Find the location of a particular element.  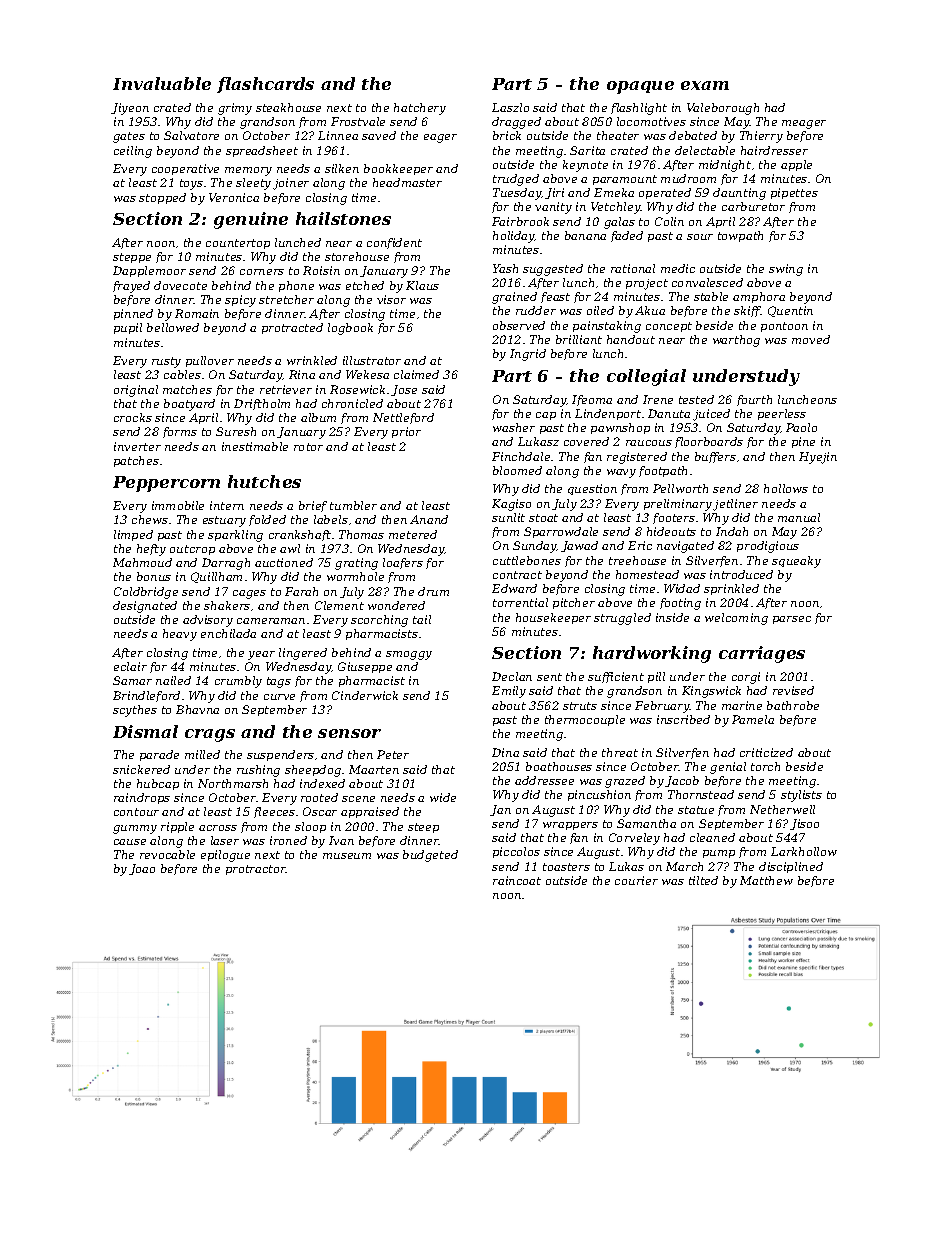

Laszlo is located at coordinates (510, 107).
